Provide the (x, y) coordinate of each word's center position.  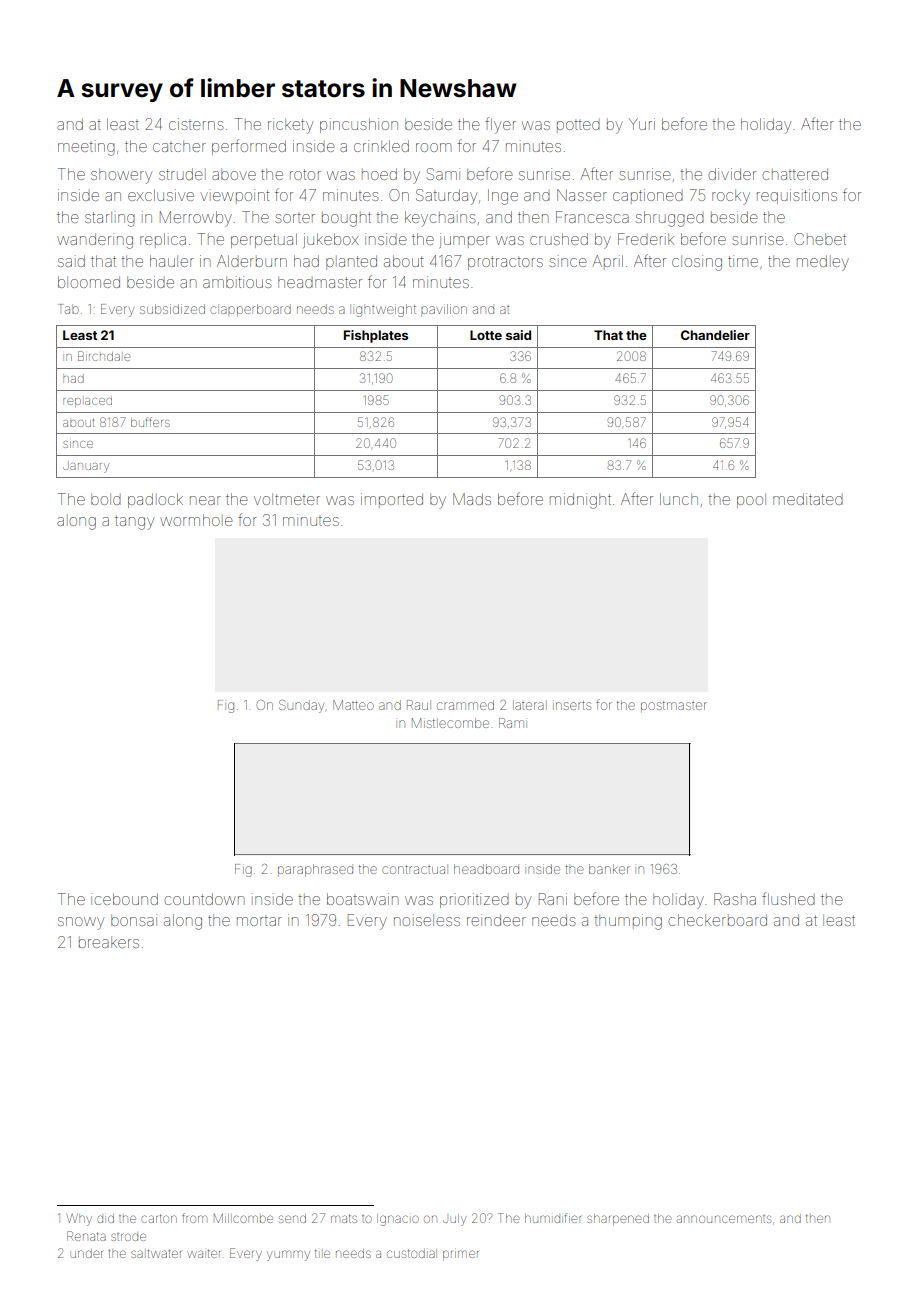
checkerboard (718, 920)
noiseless (427, 920)
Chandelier (715, 335)
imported (392, 499)
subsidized (172, 309)
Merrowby (196, 219)
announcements (724, 1219)
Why (79, 1219)
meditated (808, 499)
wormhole (196, 520)
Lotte (486, 335)
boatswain (362, 899)
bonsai (134, 920)
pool (751, 500)
